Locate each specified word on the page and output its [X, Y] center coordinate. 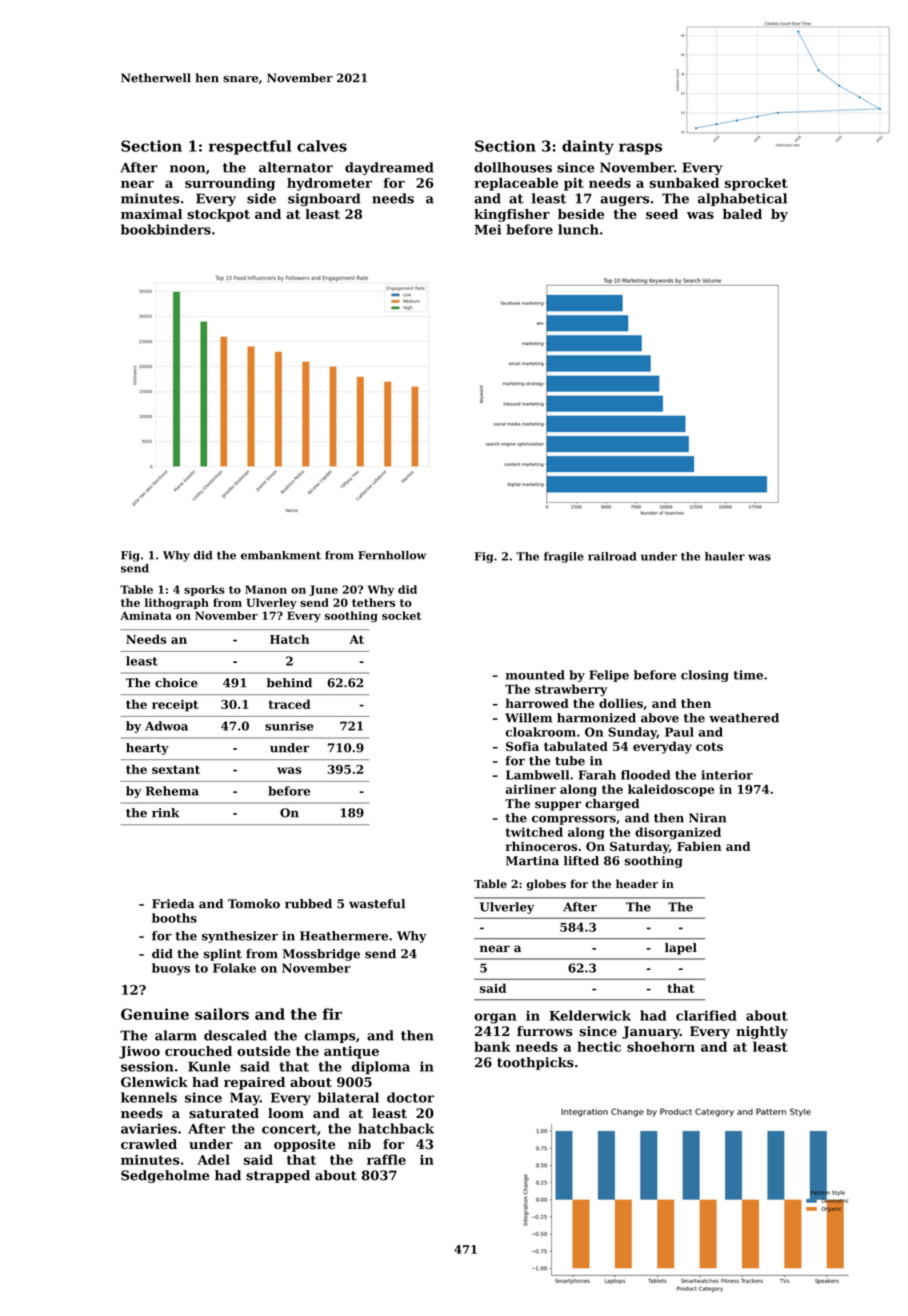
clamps [330, 1036]
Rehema [172, 791]
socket [402, 615]
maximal [151, 214]
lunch [578, 229]
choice [176, 683]
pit [574, 184]
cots [709, 746]
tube [570, 761]
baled [742, 214]
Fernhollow [392, 555]
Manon [266, 589]
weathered [744, 718]
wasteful [377, 904]
